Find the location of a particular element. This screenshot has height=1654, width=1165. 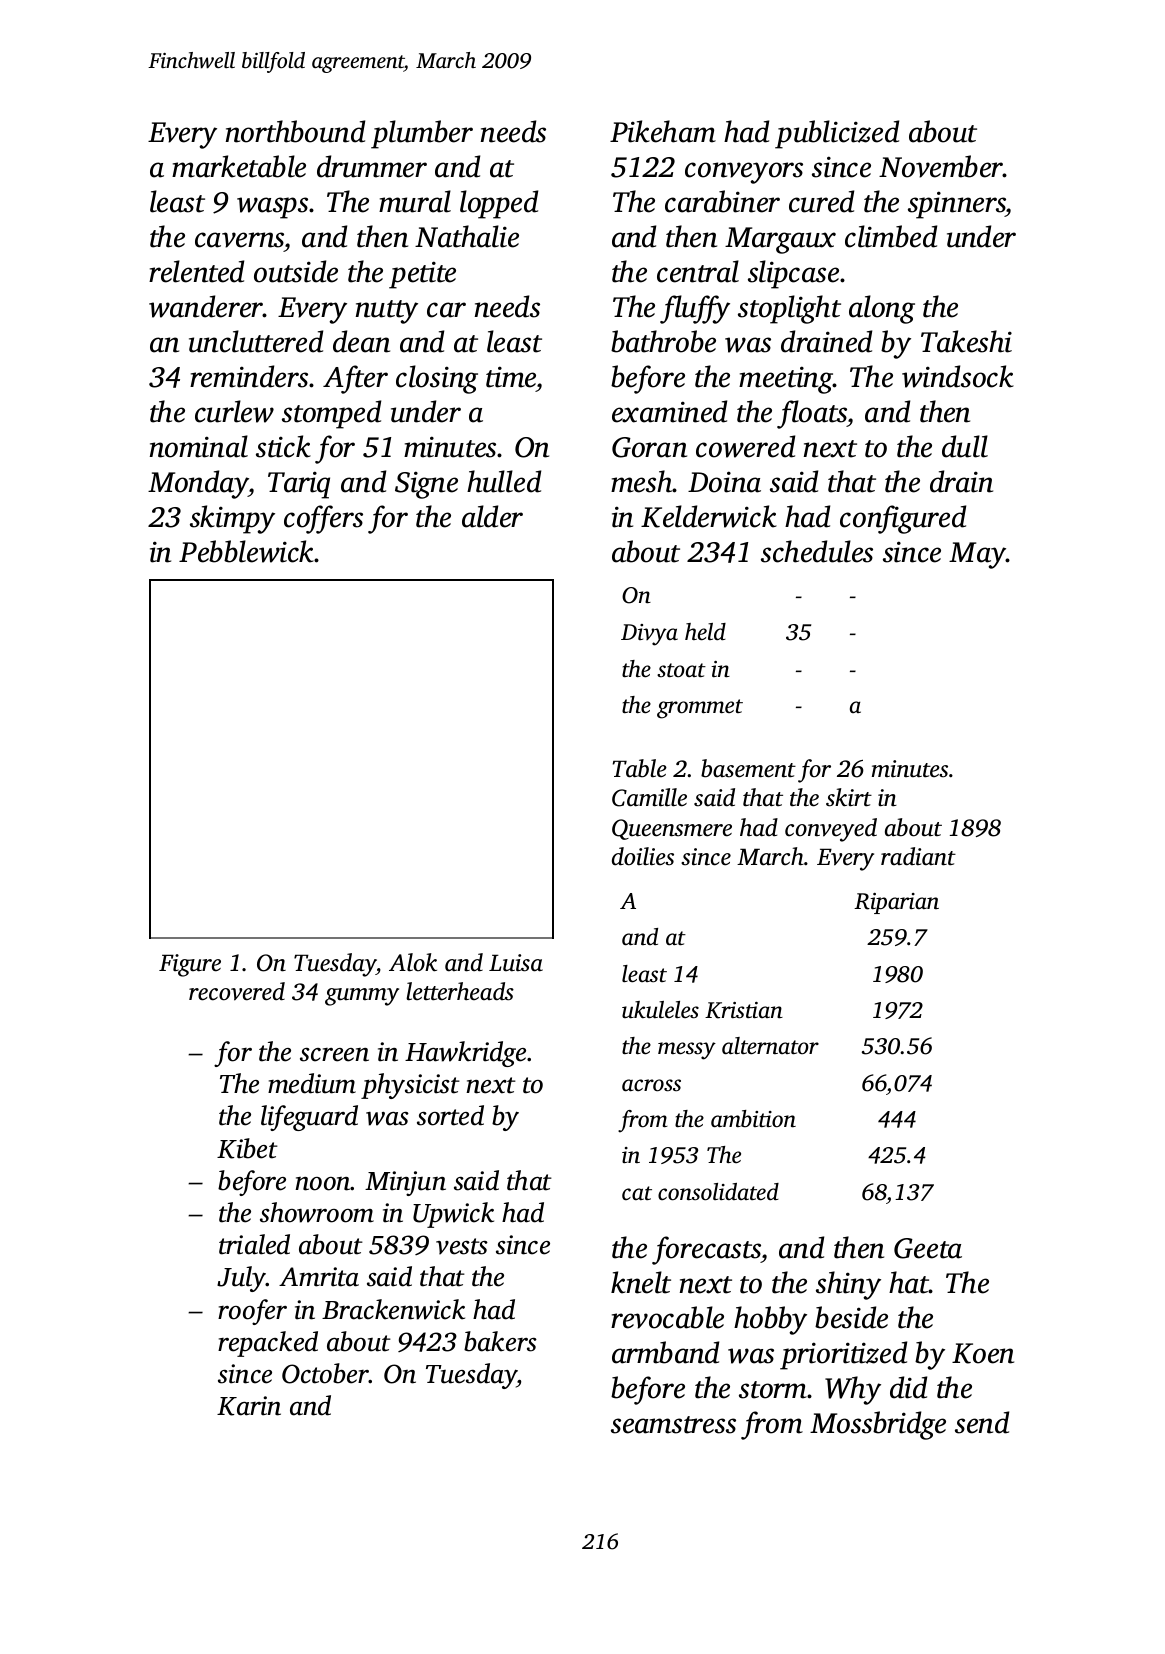

knelt is located at coordinates (641, 1282).
